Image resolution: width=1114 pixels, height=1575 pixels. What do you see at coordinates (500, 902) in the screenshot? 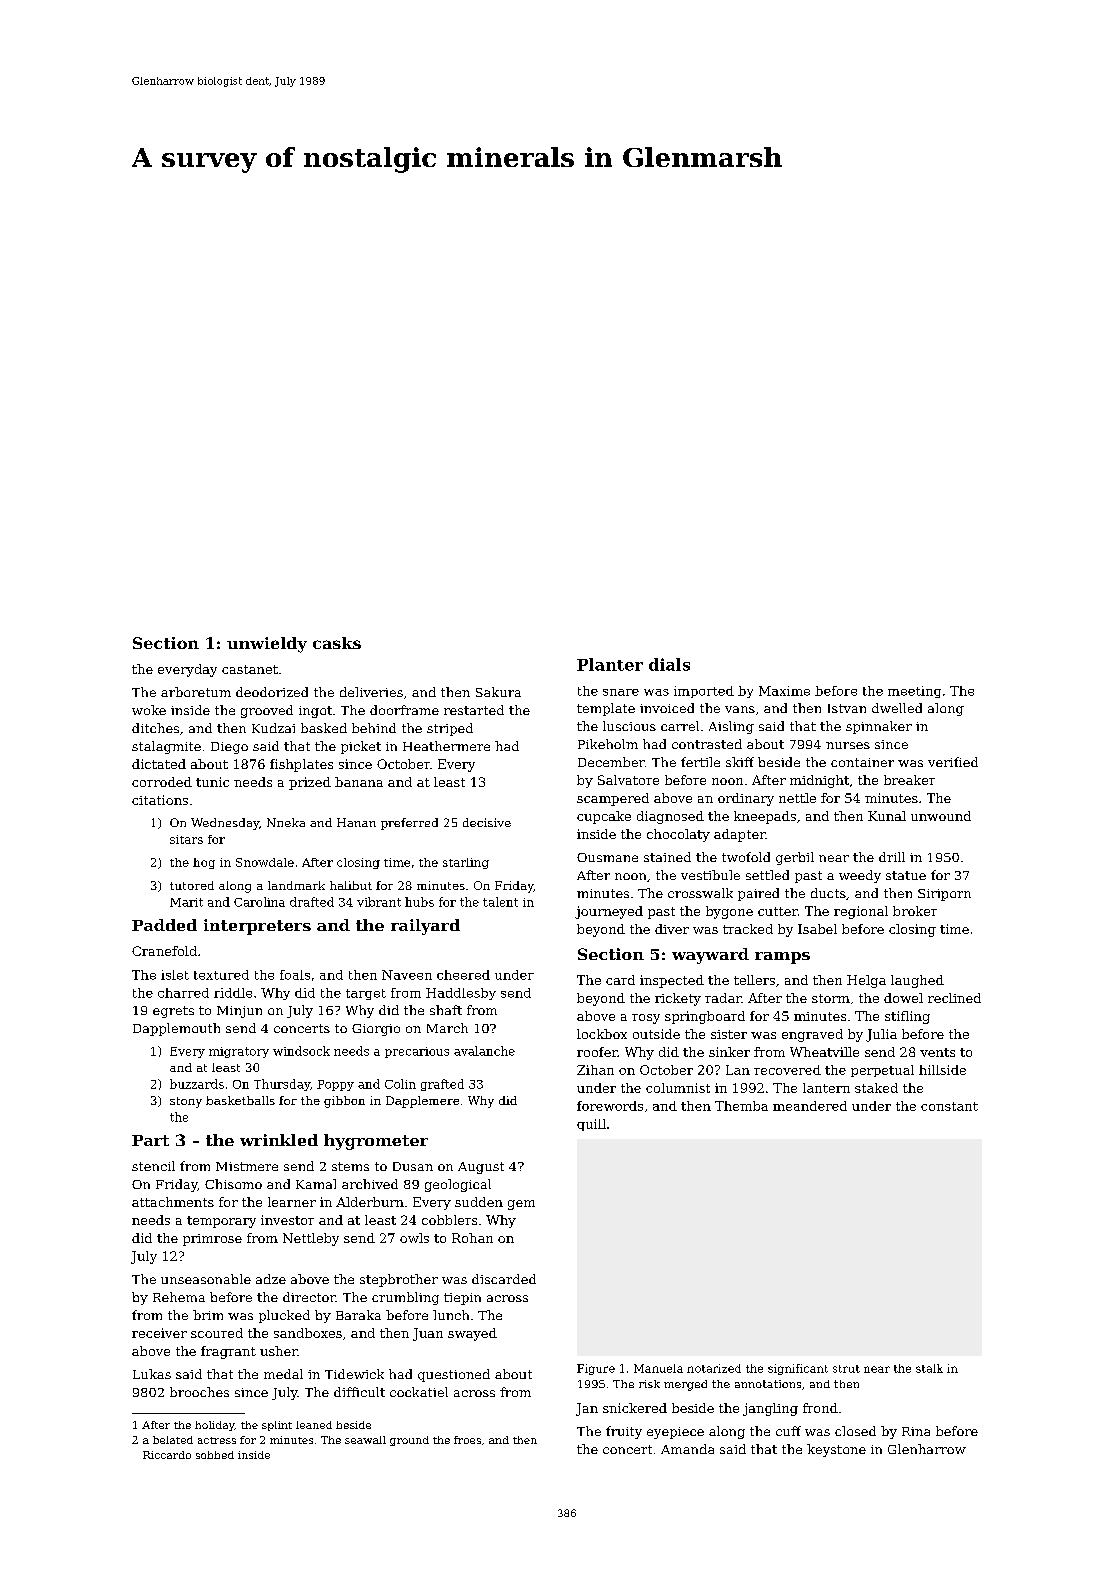
I see `talent` at bounding box center [500, 902].
